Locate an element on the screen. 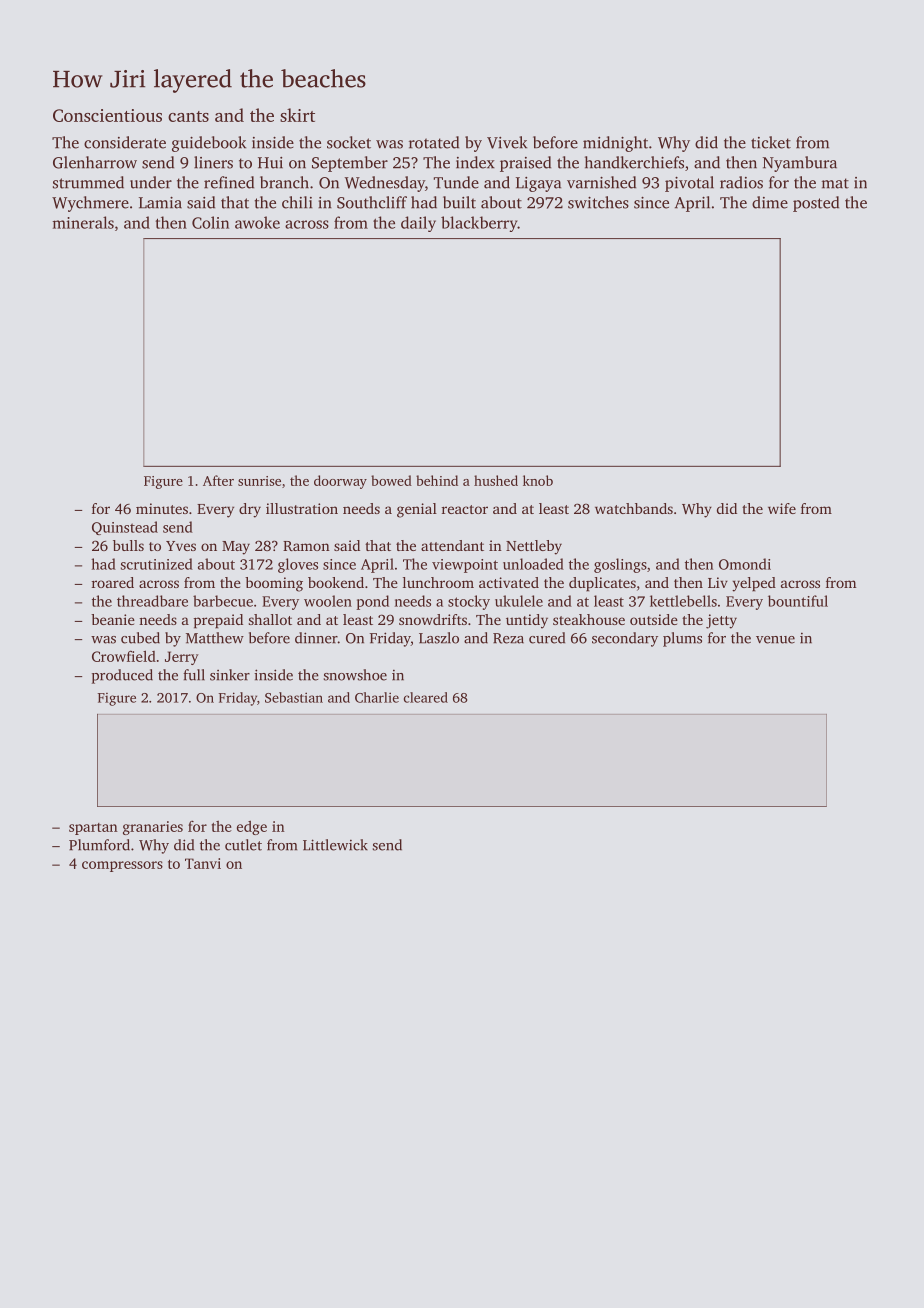 The image size is (924, 1308). skirt is located at coordinates (297, 115).
